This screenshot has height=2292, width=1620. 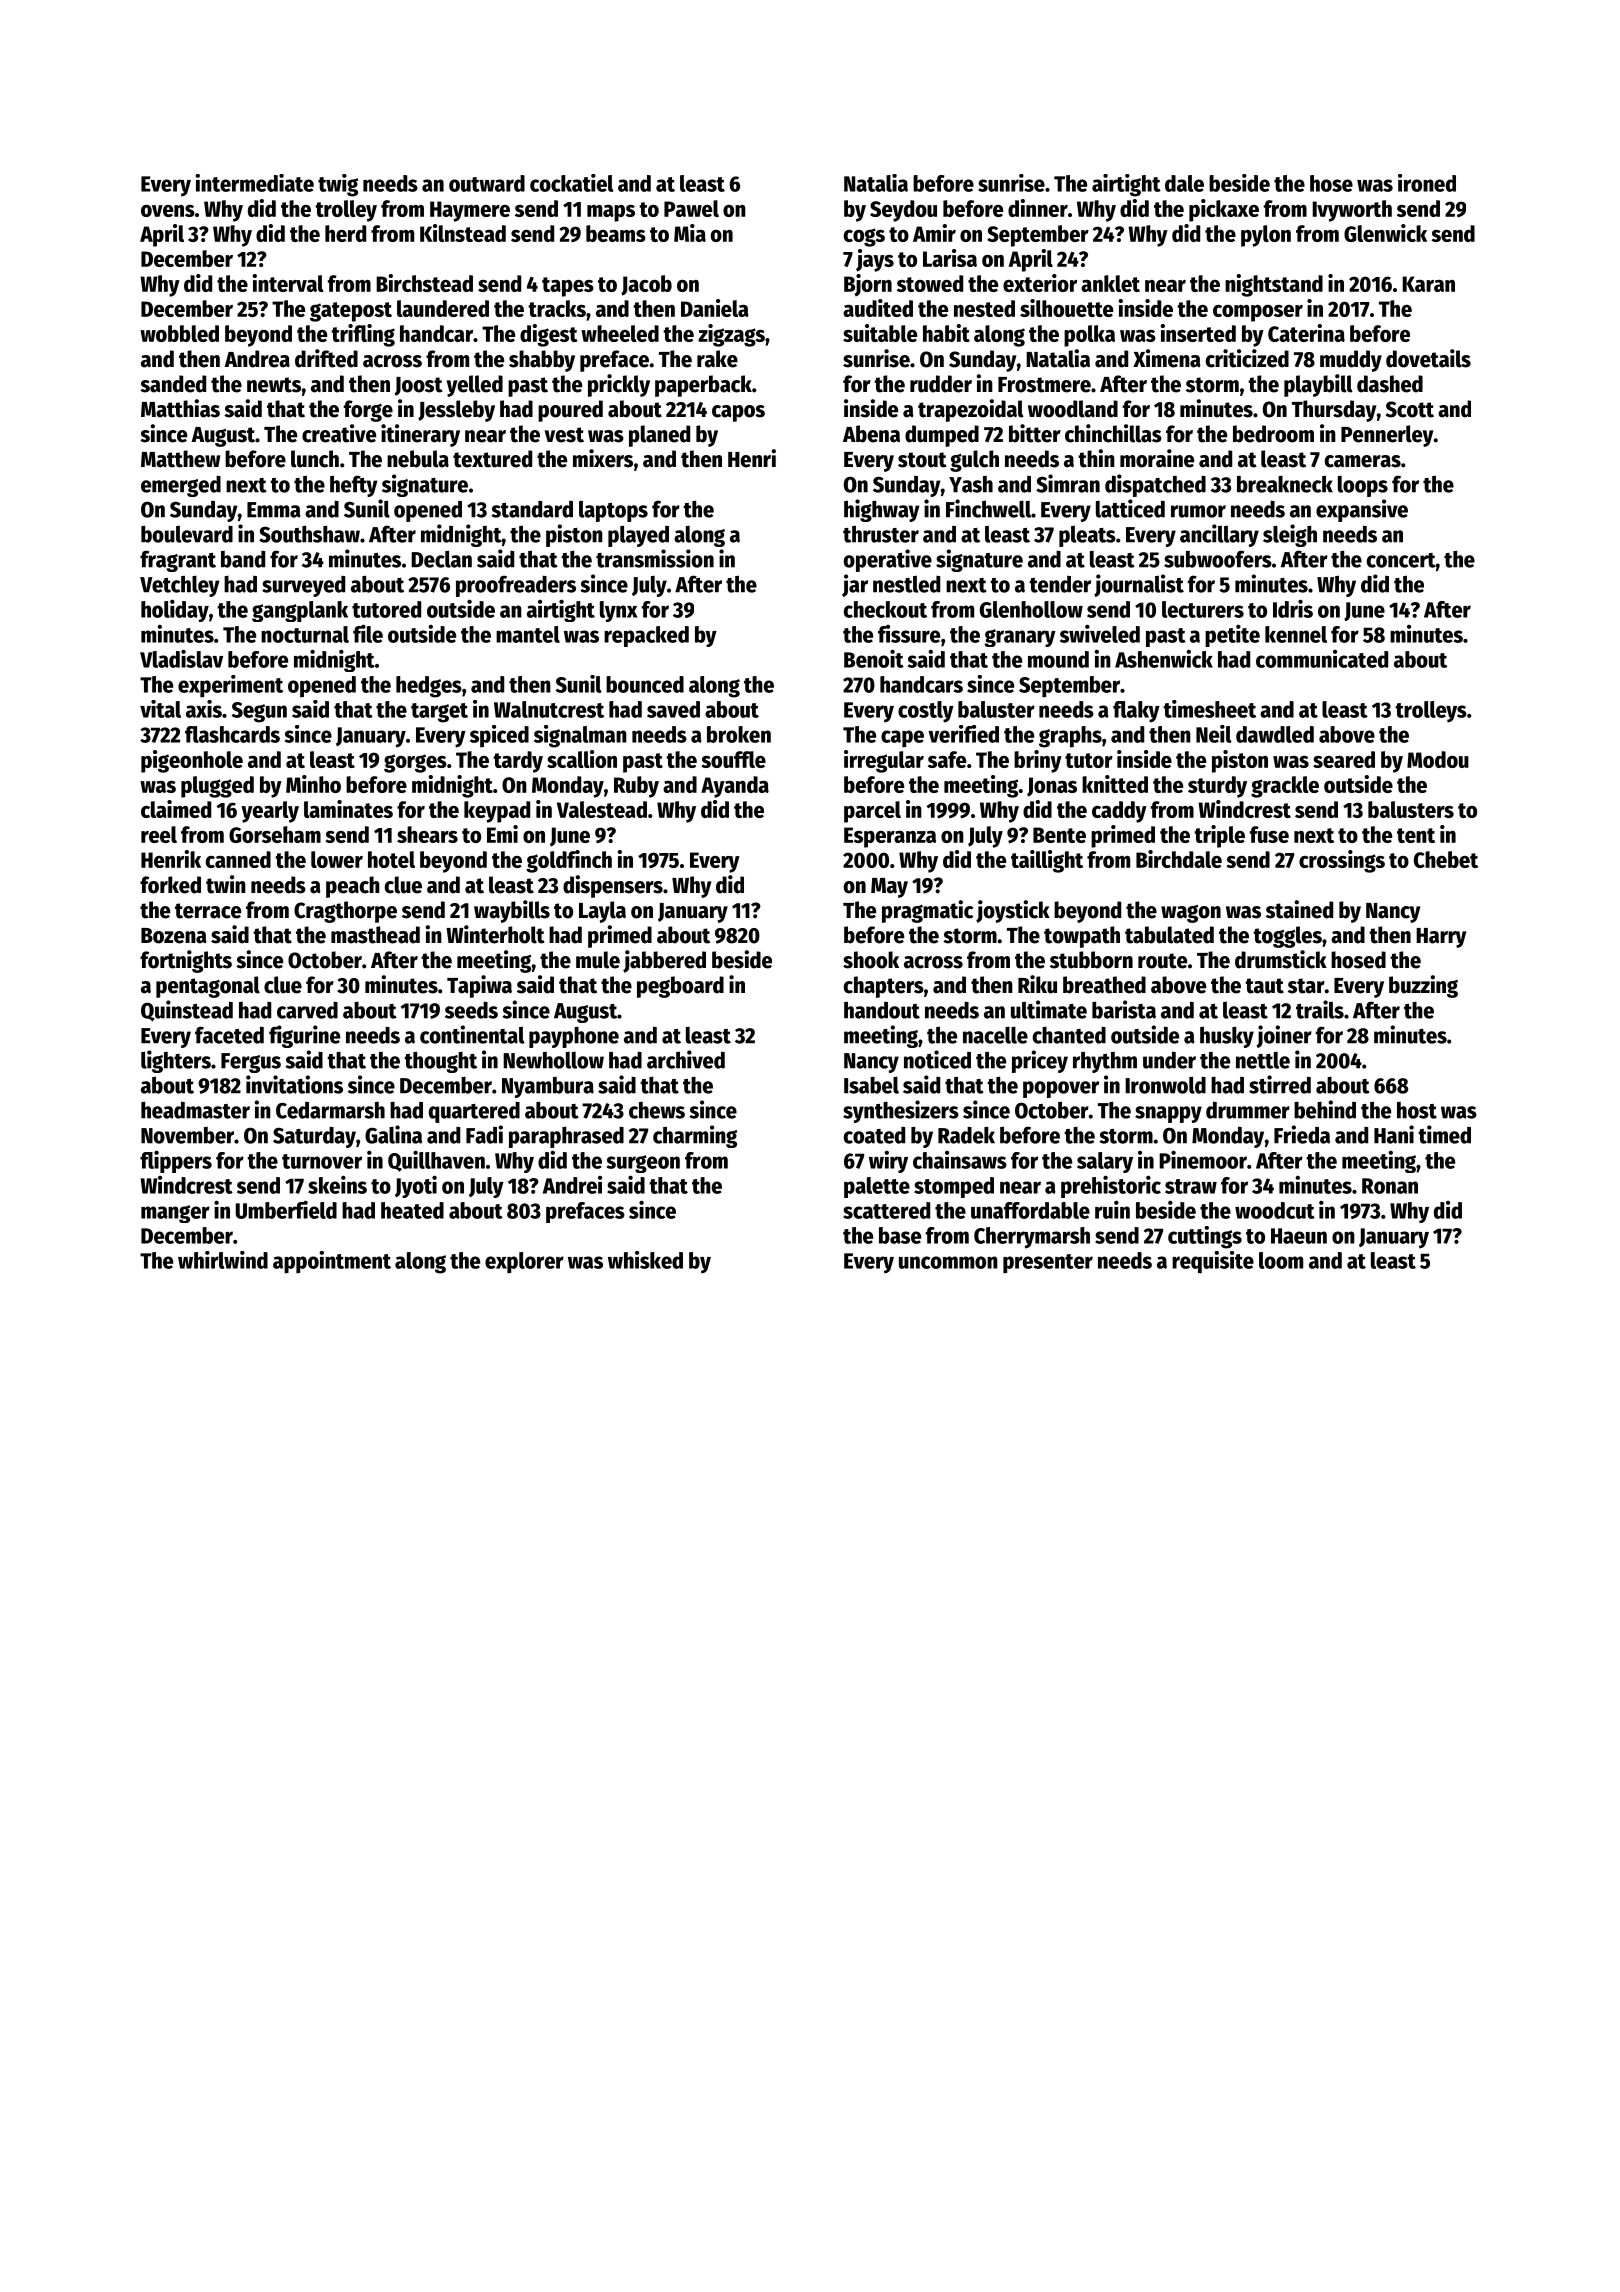 What do you see at coordinates (524, 1263) in the screenshot?
I see `explorer` at bounding box center [524, 1263].
